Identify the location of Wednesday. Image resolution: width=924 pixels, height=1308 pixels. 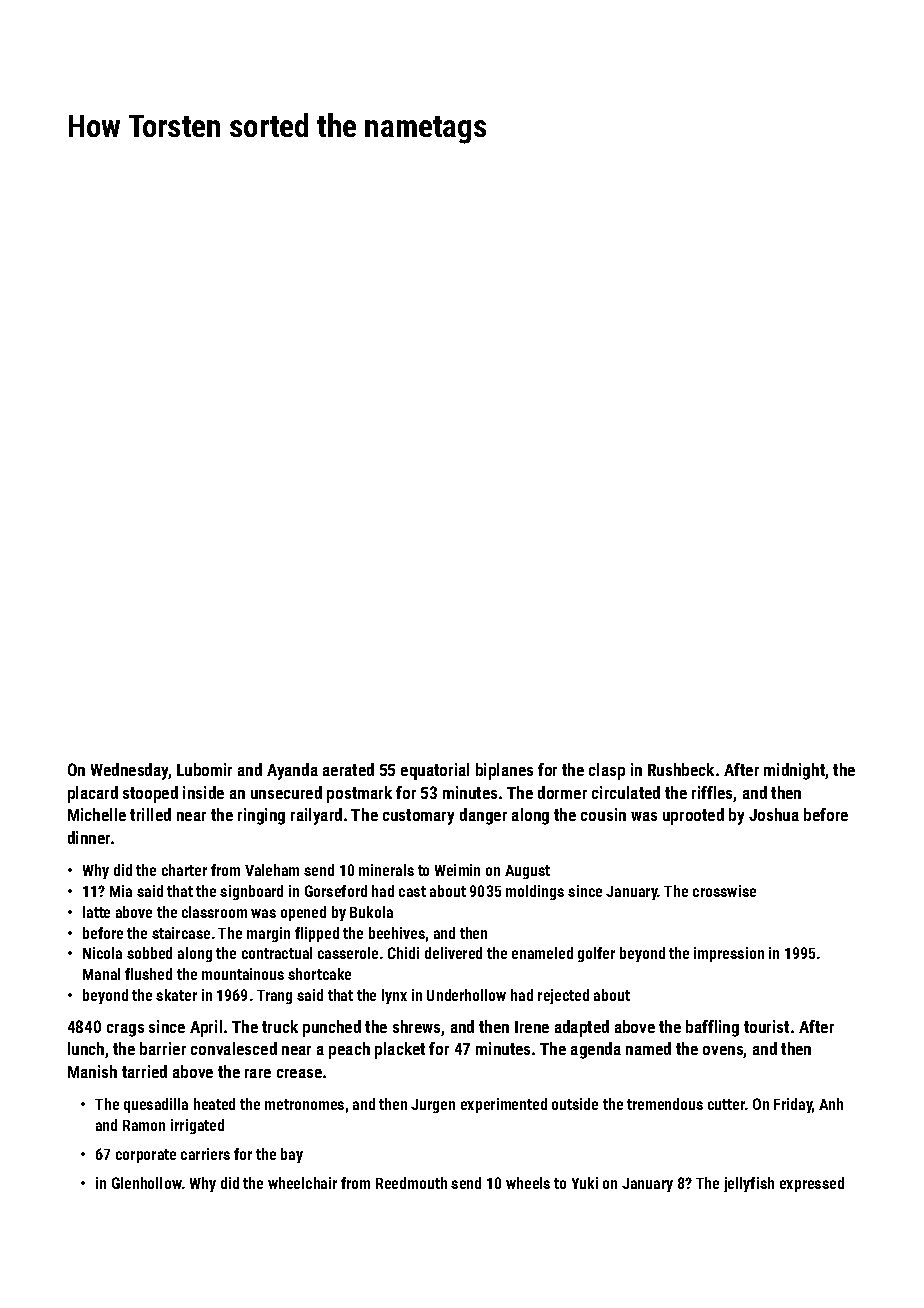
(130, 771).
